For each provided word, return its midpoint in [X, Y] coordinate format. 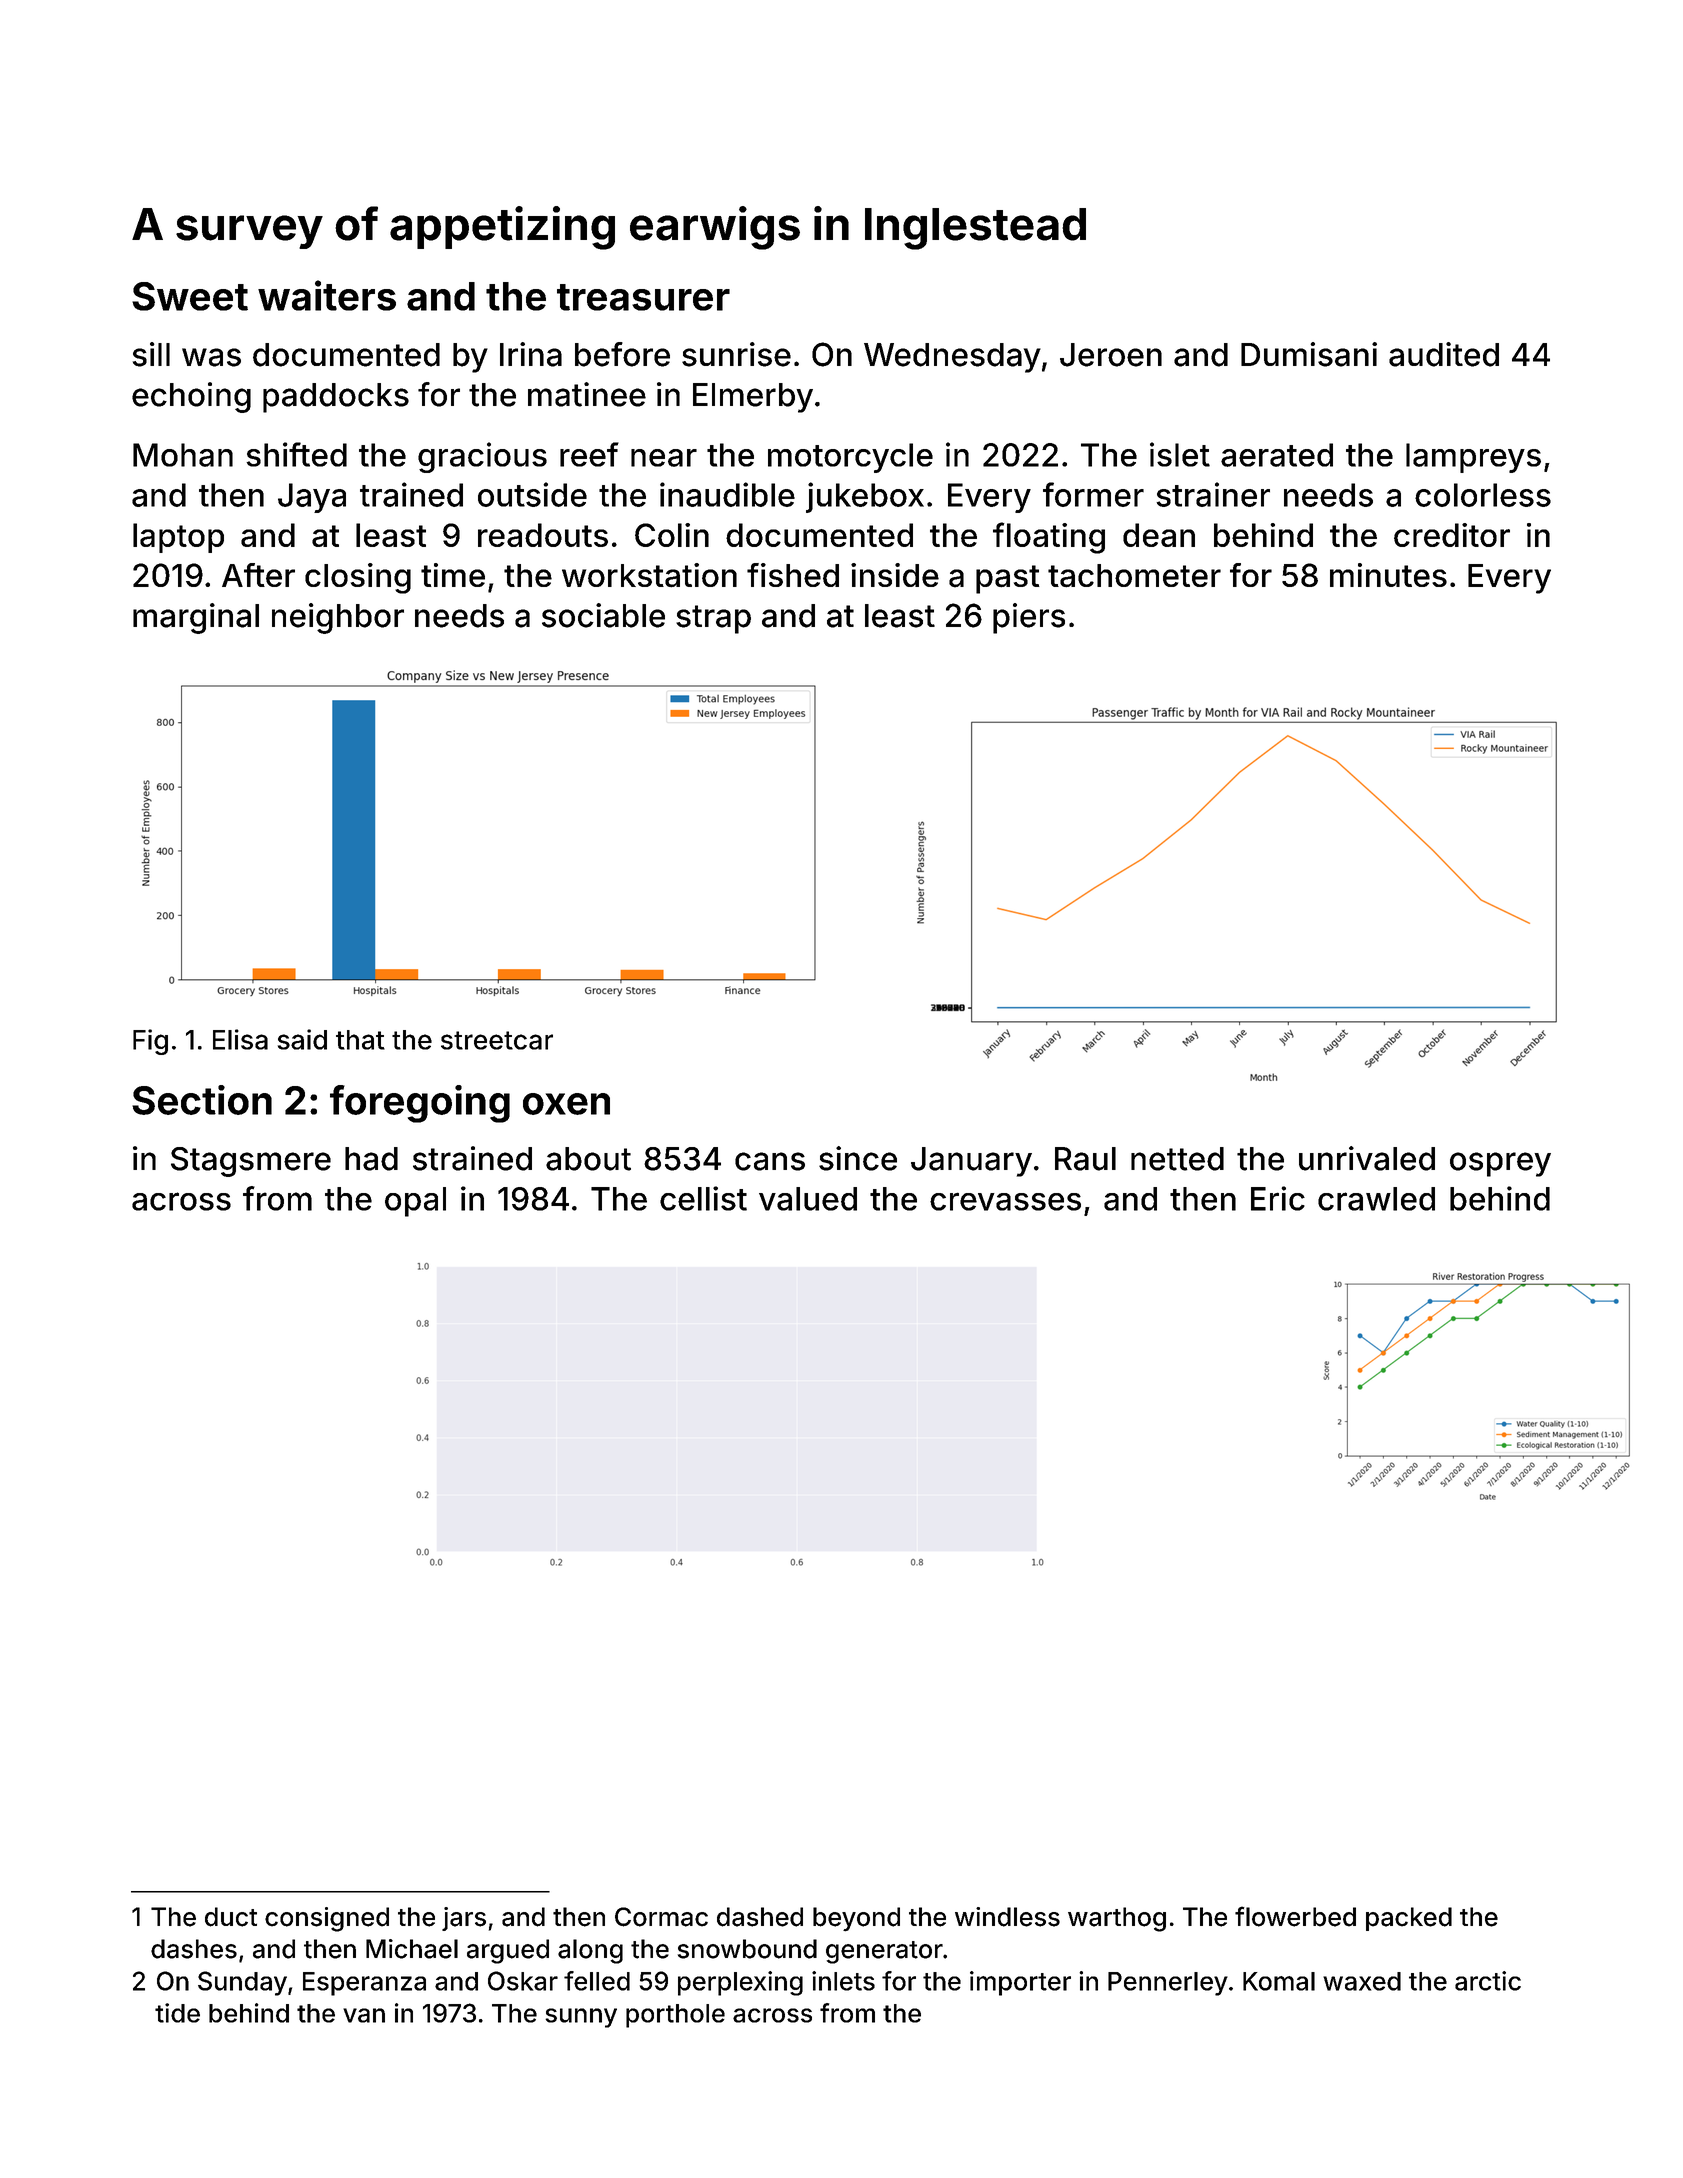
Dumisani [1309, 354]
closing [358, 578]
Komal [1279, 1981]
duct [231, 1917]
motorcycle [850, 458]
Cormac [661, 1917]
